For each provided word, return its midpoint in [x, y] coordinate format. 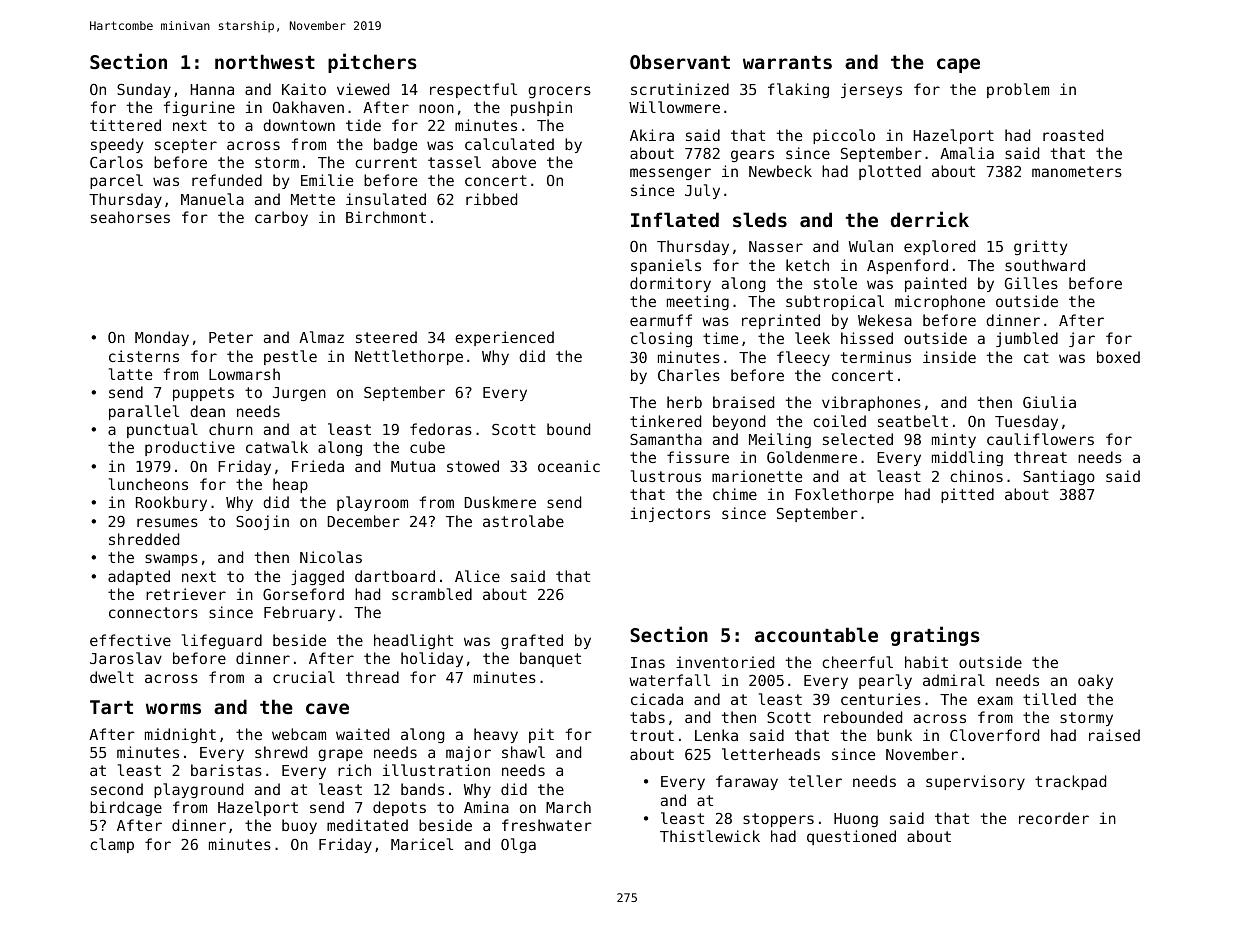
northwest [265, 61]
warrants [787, 62]
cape [958, 65]
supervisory [975, 782]
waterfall [669, 680]
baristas [226, 770]
